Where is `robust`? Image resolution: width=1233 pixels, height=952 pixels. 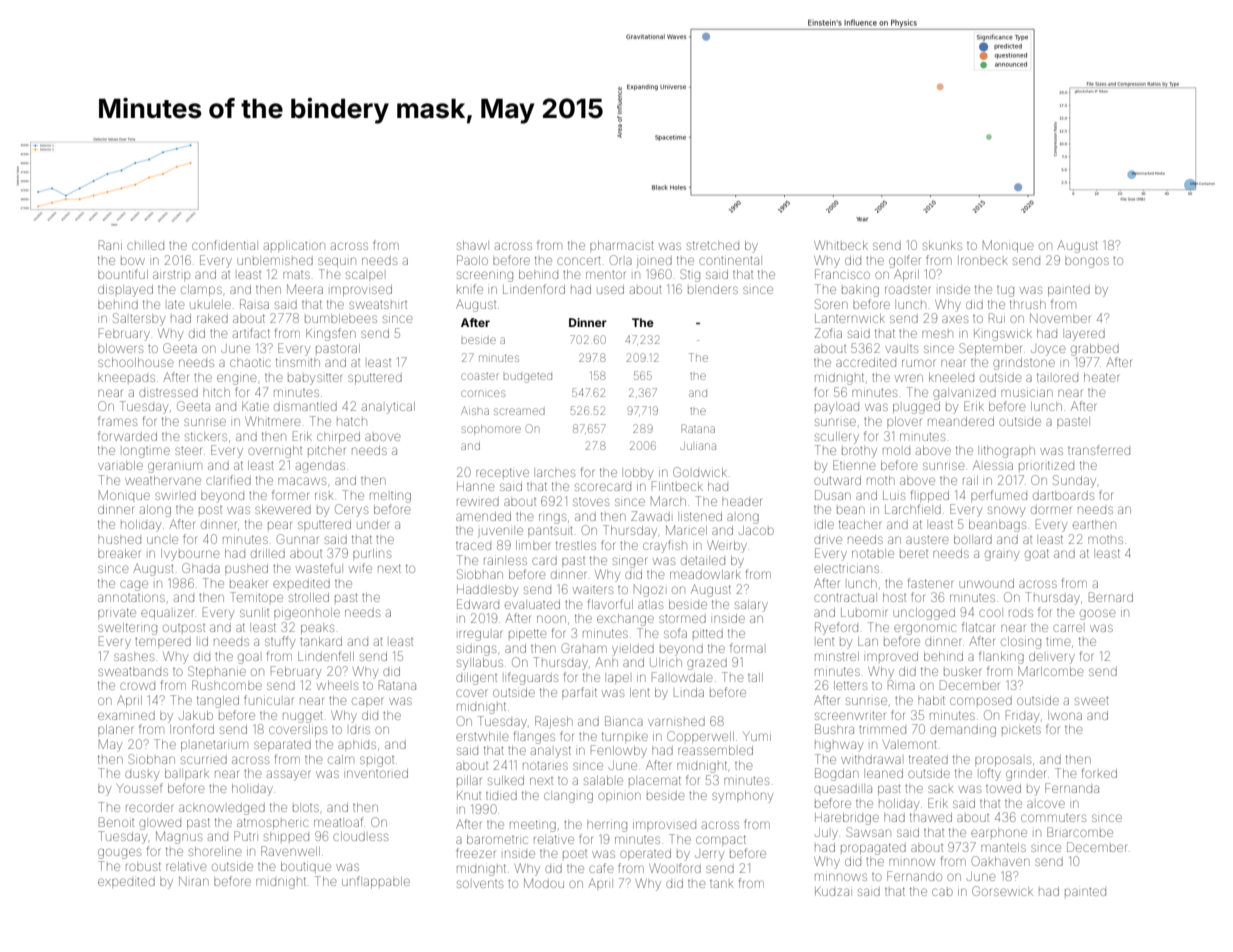
robust is located at coordinates (143, 866).
